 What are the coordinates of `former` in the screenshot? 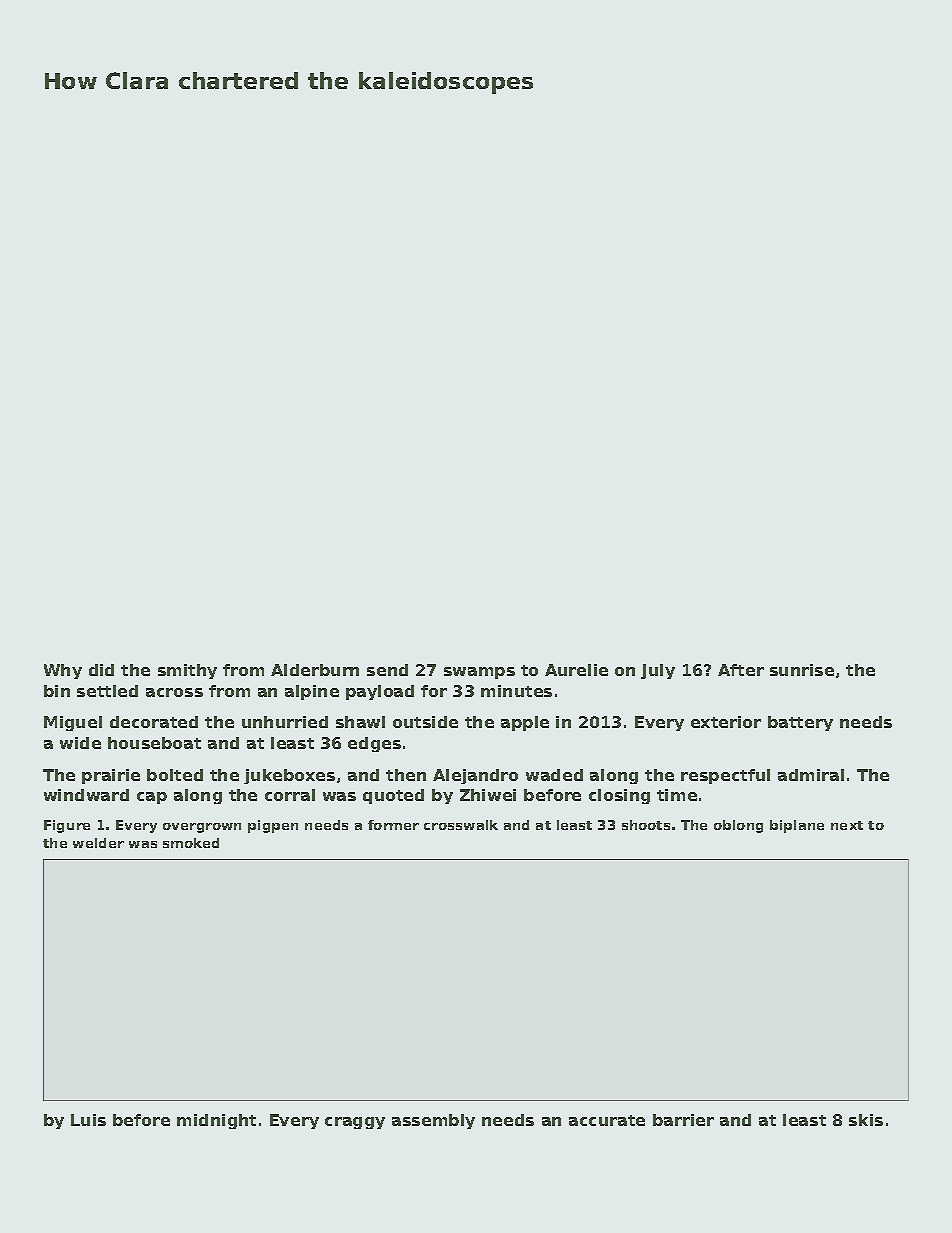 It's located at (393, 825).
